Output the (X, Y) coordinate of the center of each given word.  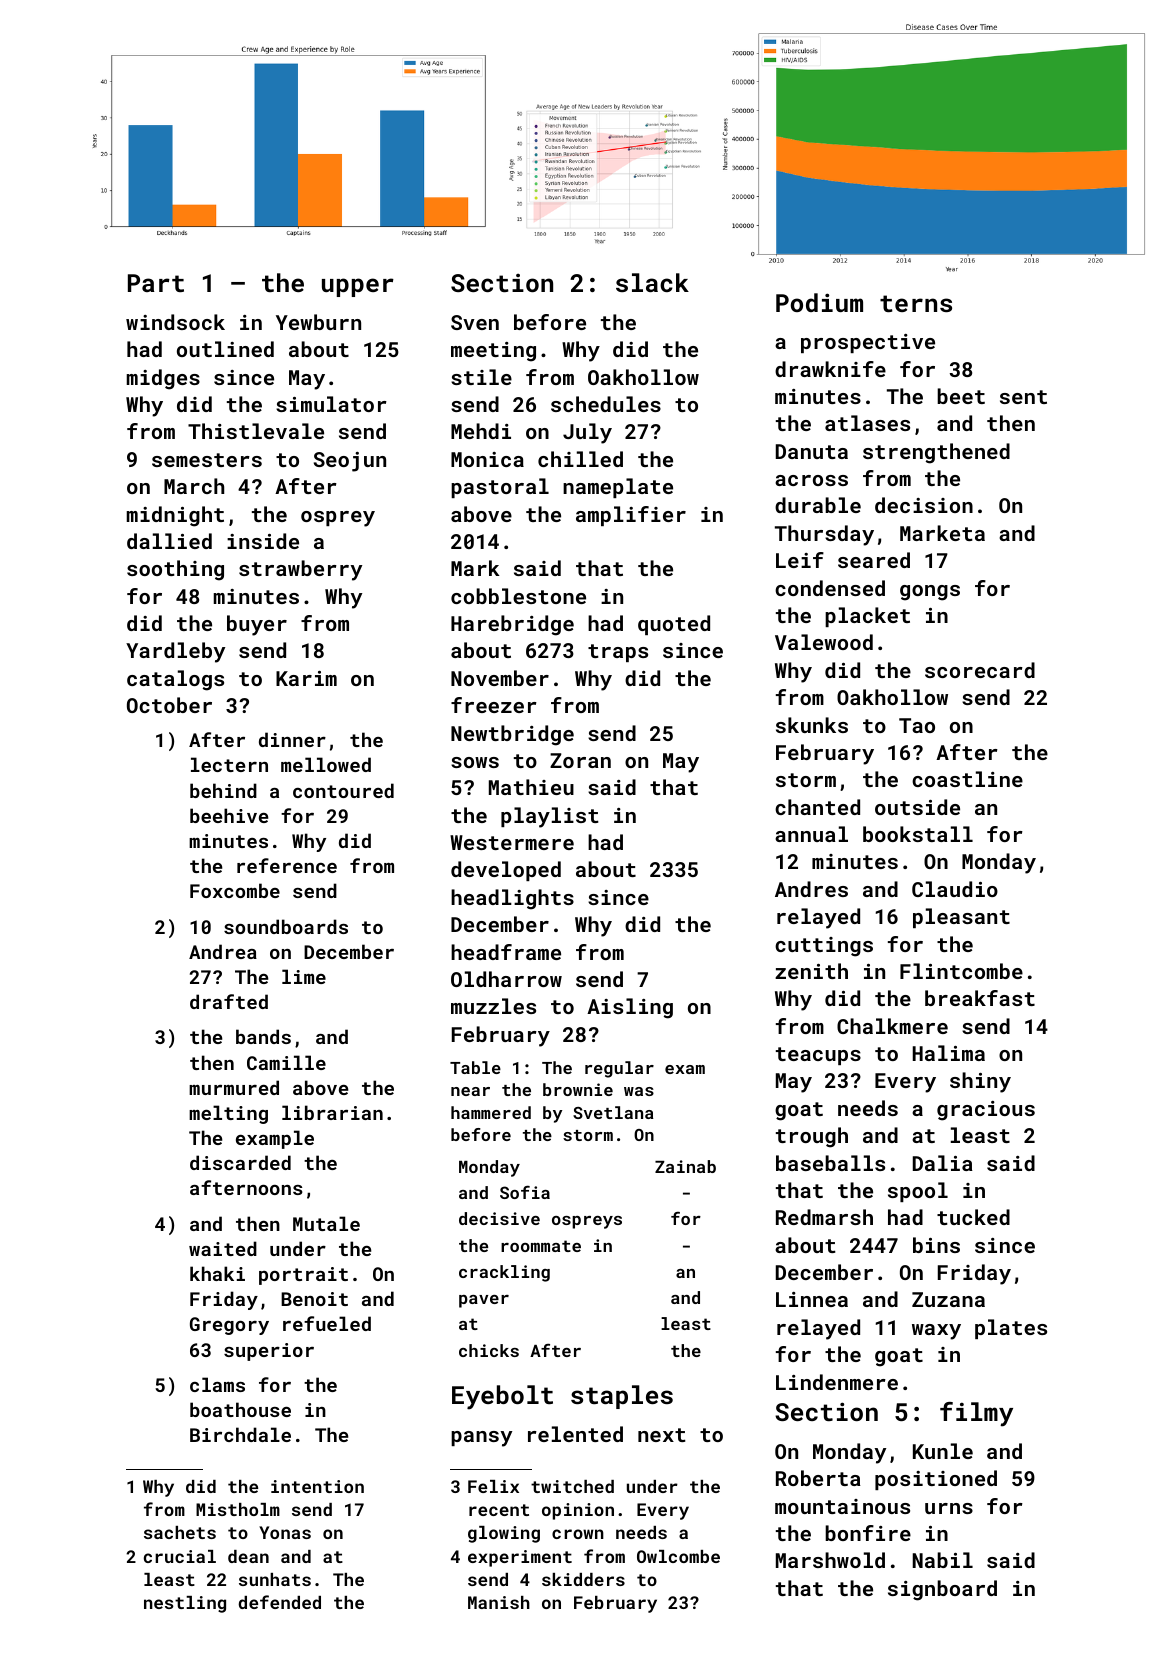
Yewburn (318, 322)
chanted (817, 807)
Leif (800, 560)
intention (317, 1486)
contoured (343, 790)
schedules (606, 404)
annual (811, 834)
